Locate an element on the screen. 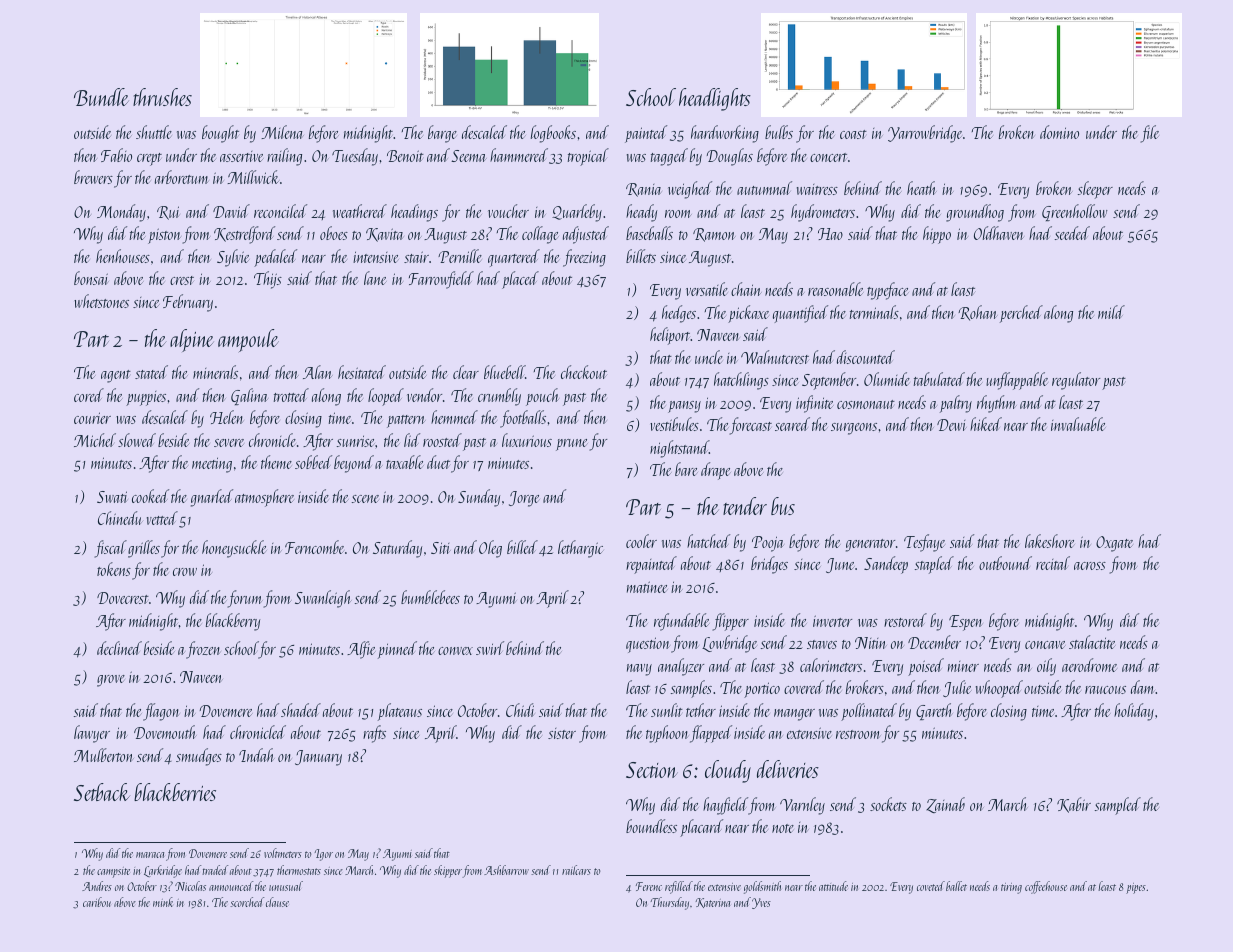 The width and height of the screenshot is (1233, 952). Tesfaye is located at coordinates (924, 543).
